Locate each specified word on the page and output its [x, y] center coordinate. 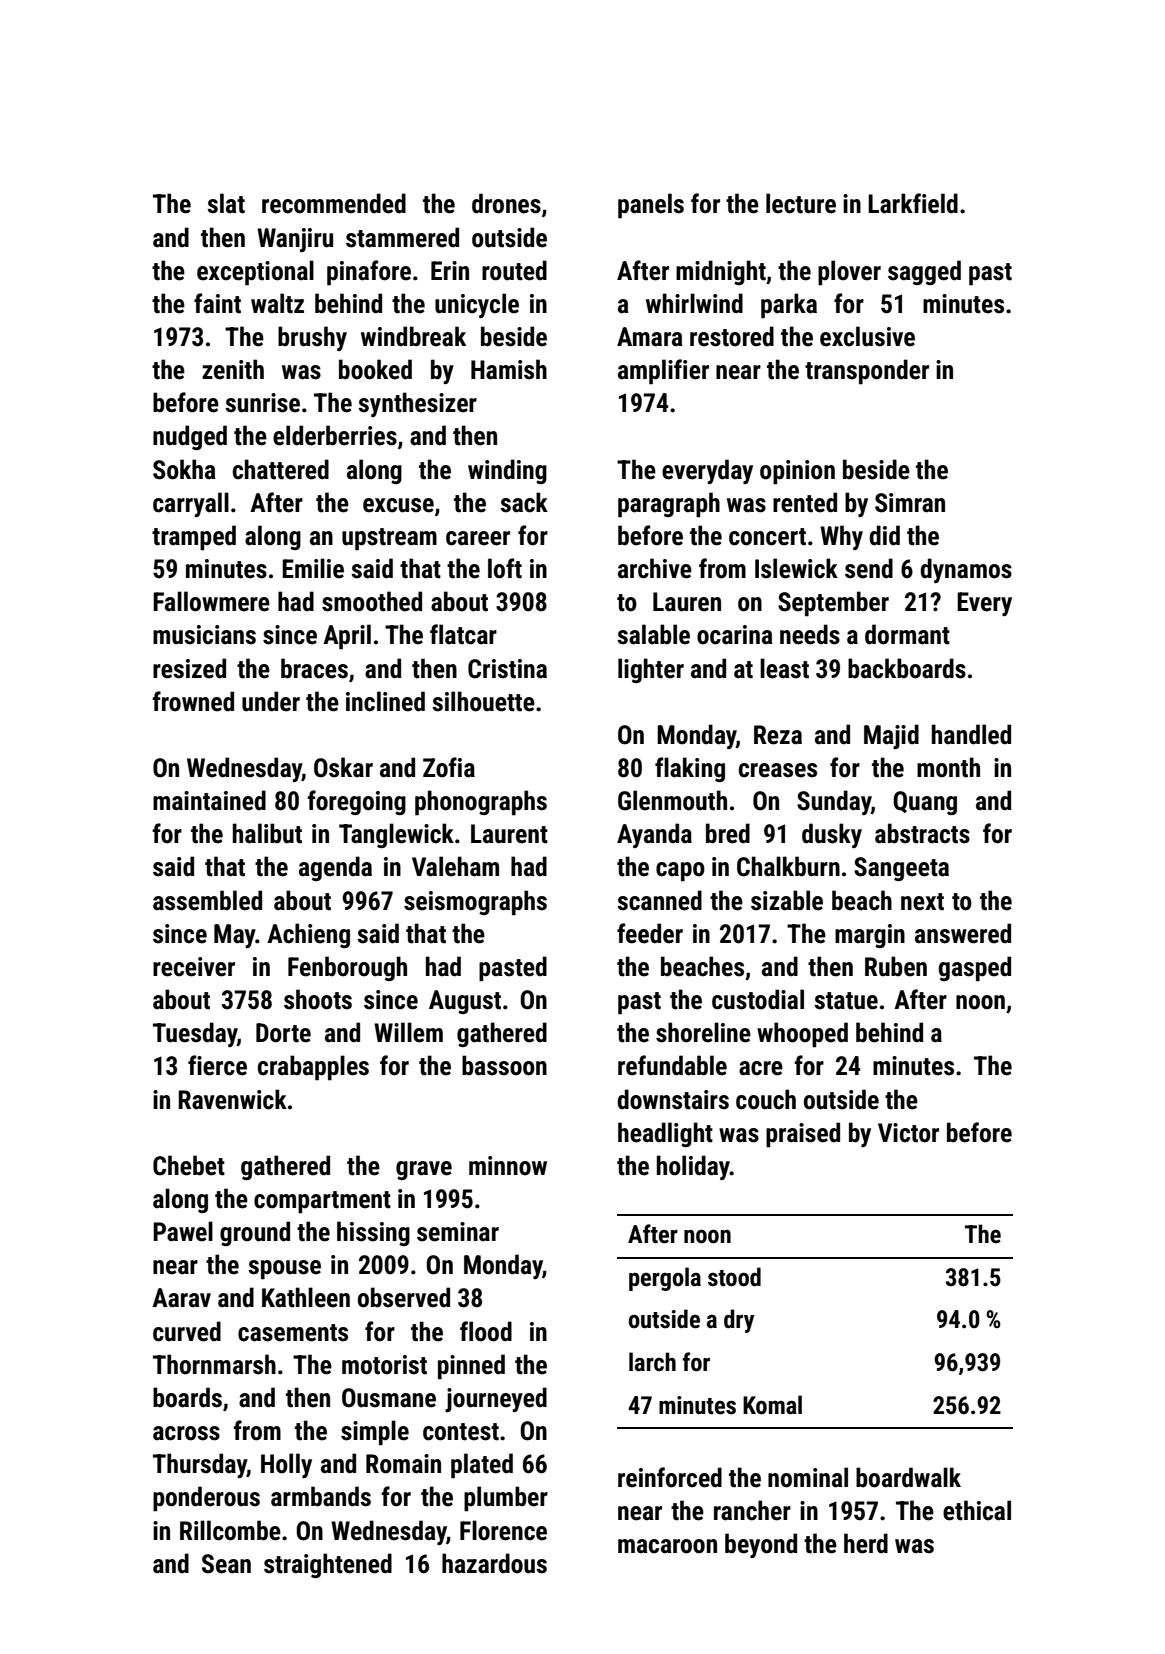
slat [226, 203]
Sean [226, 1564]
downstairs [673, 1099]
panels [651, 206]
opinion [797, 472]
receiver [194, 967]
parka [789, 306]
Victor [908, 1133]
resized [189, 668]
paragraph [669, 505]
